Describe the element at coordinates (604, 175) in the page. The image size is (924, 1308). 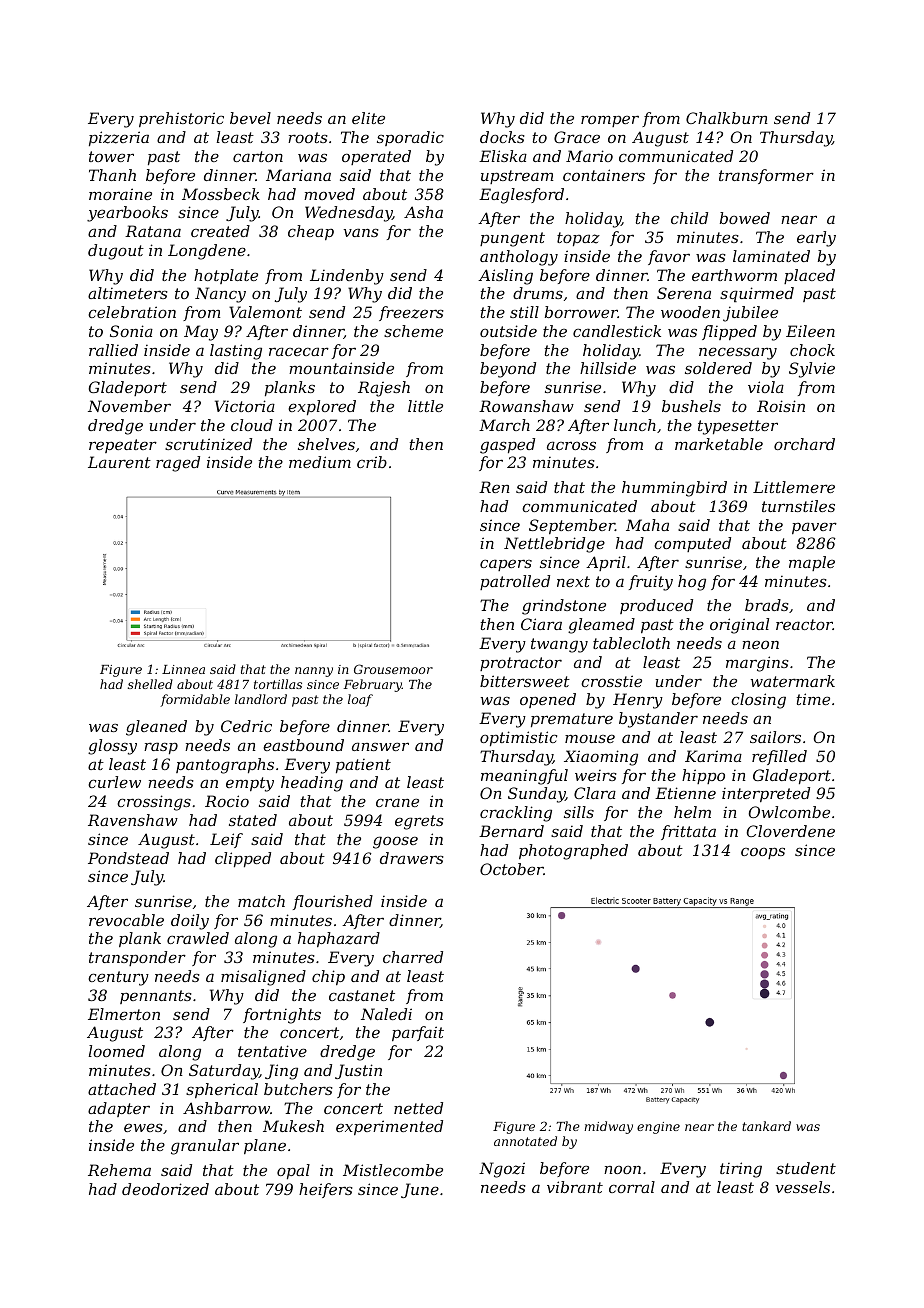
I see `containers` at that location.
